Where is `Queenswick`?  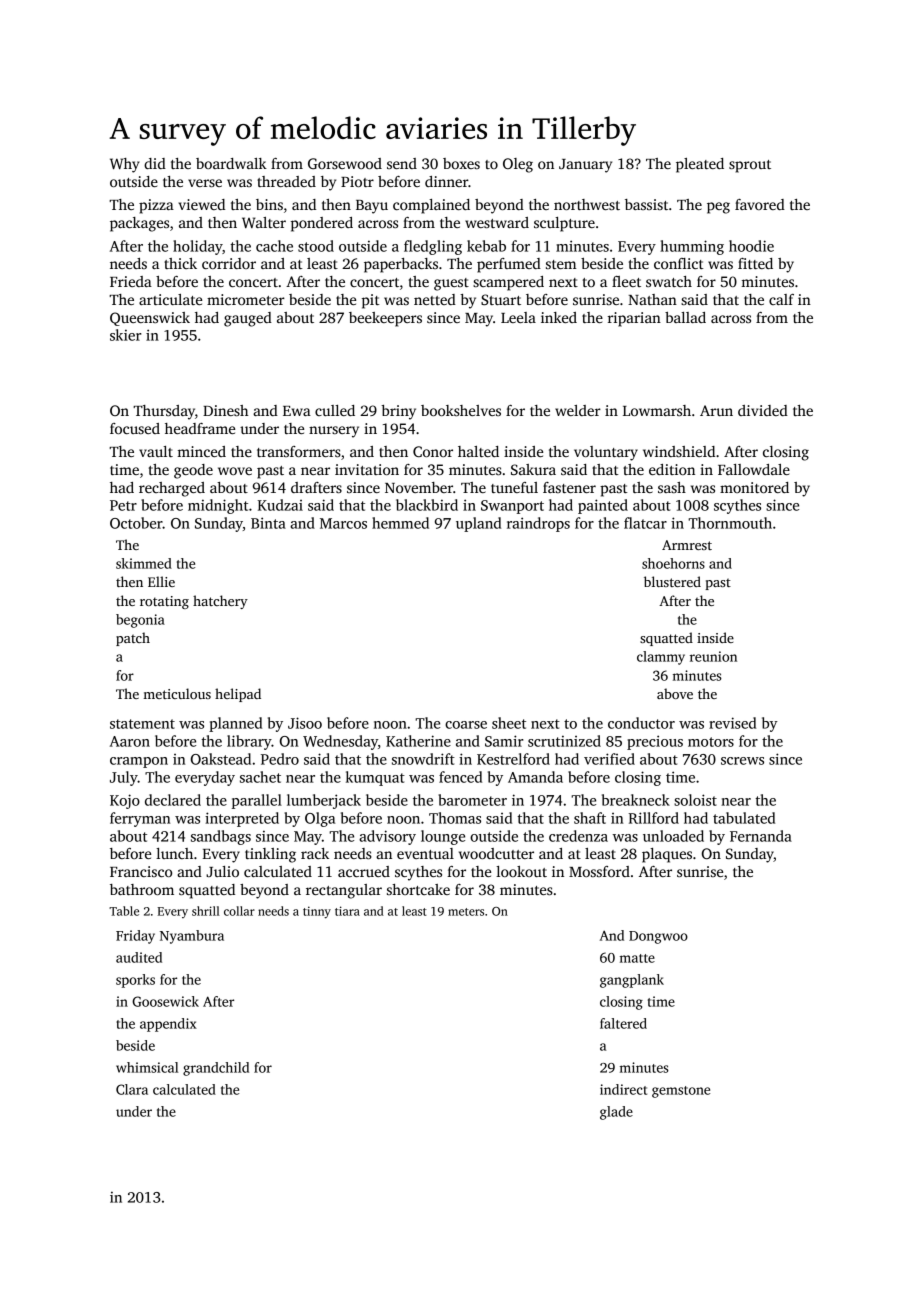
Queenswick is located at coordinates (150, 319).
